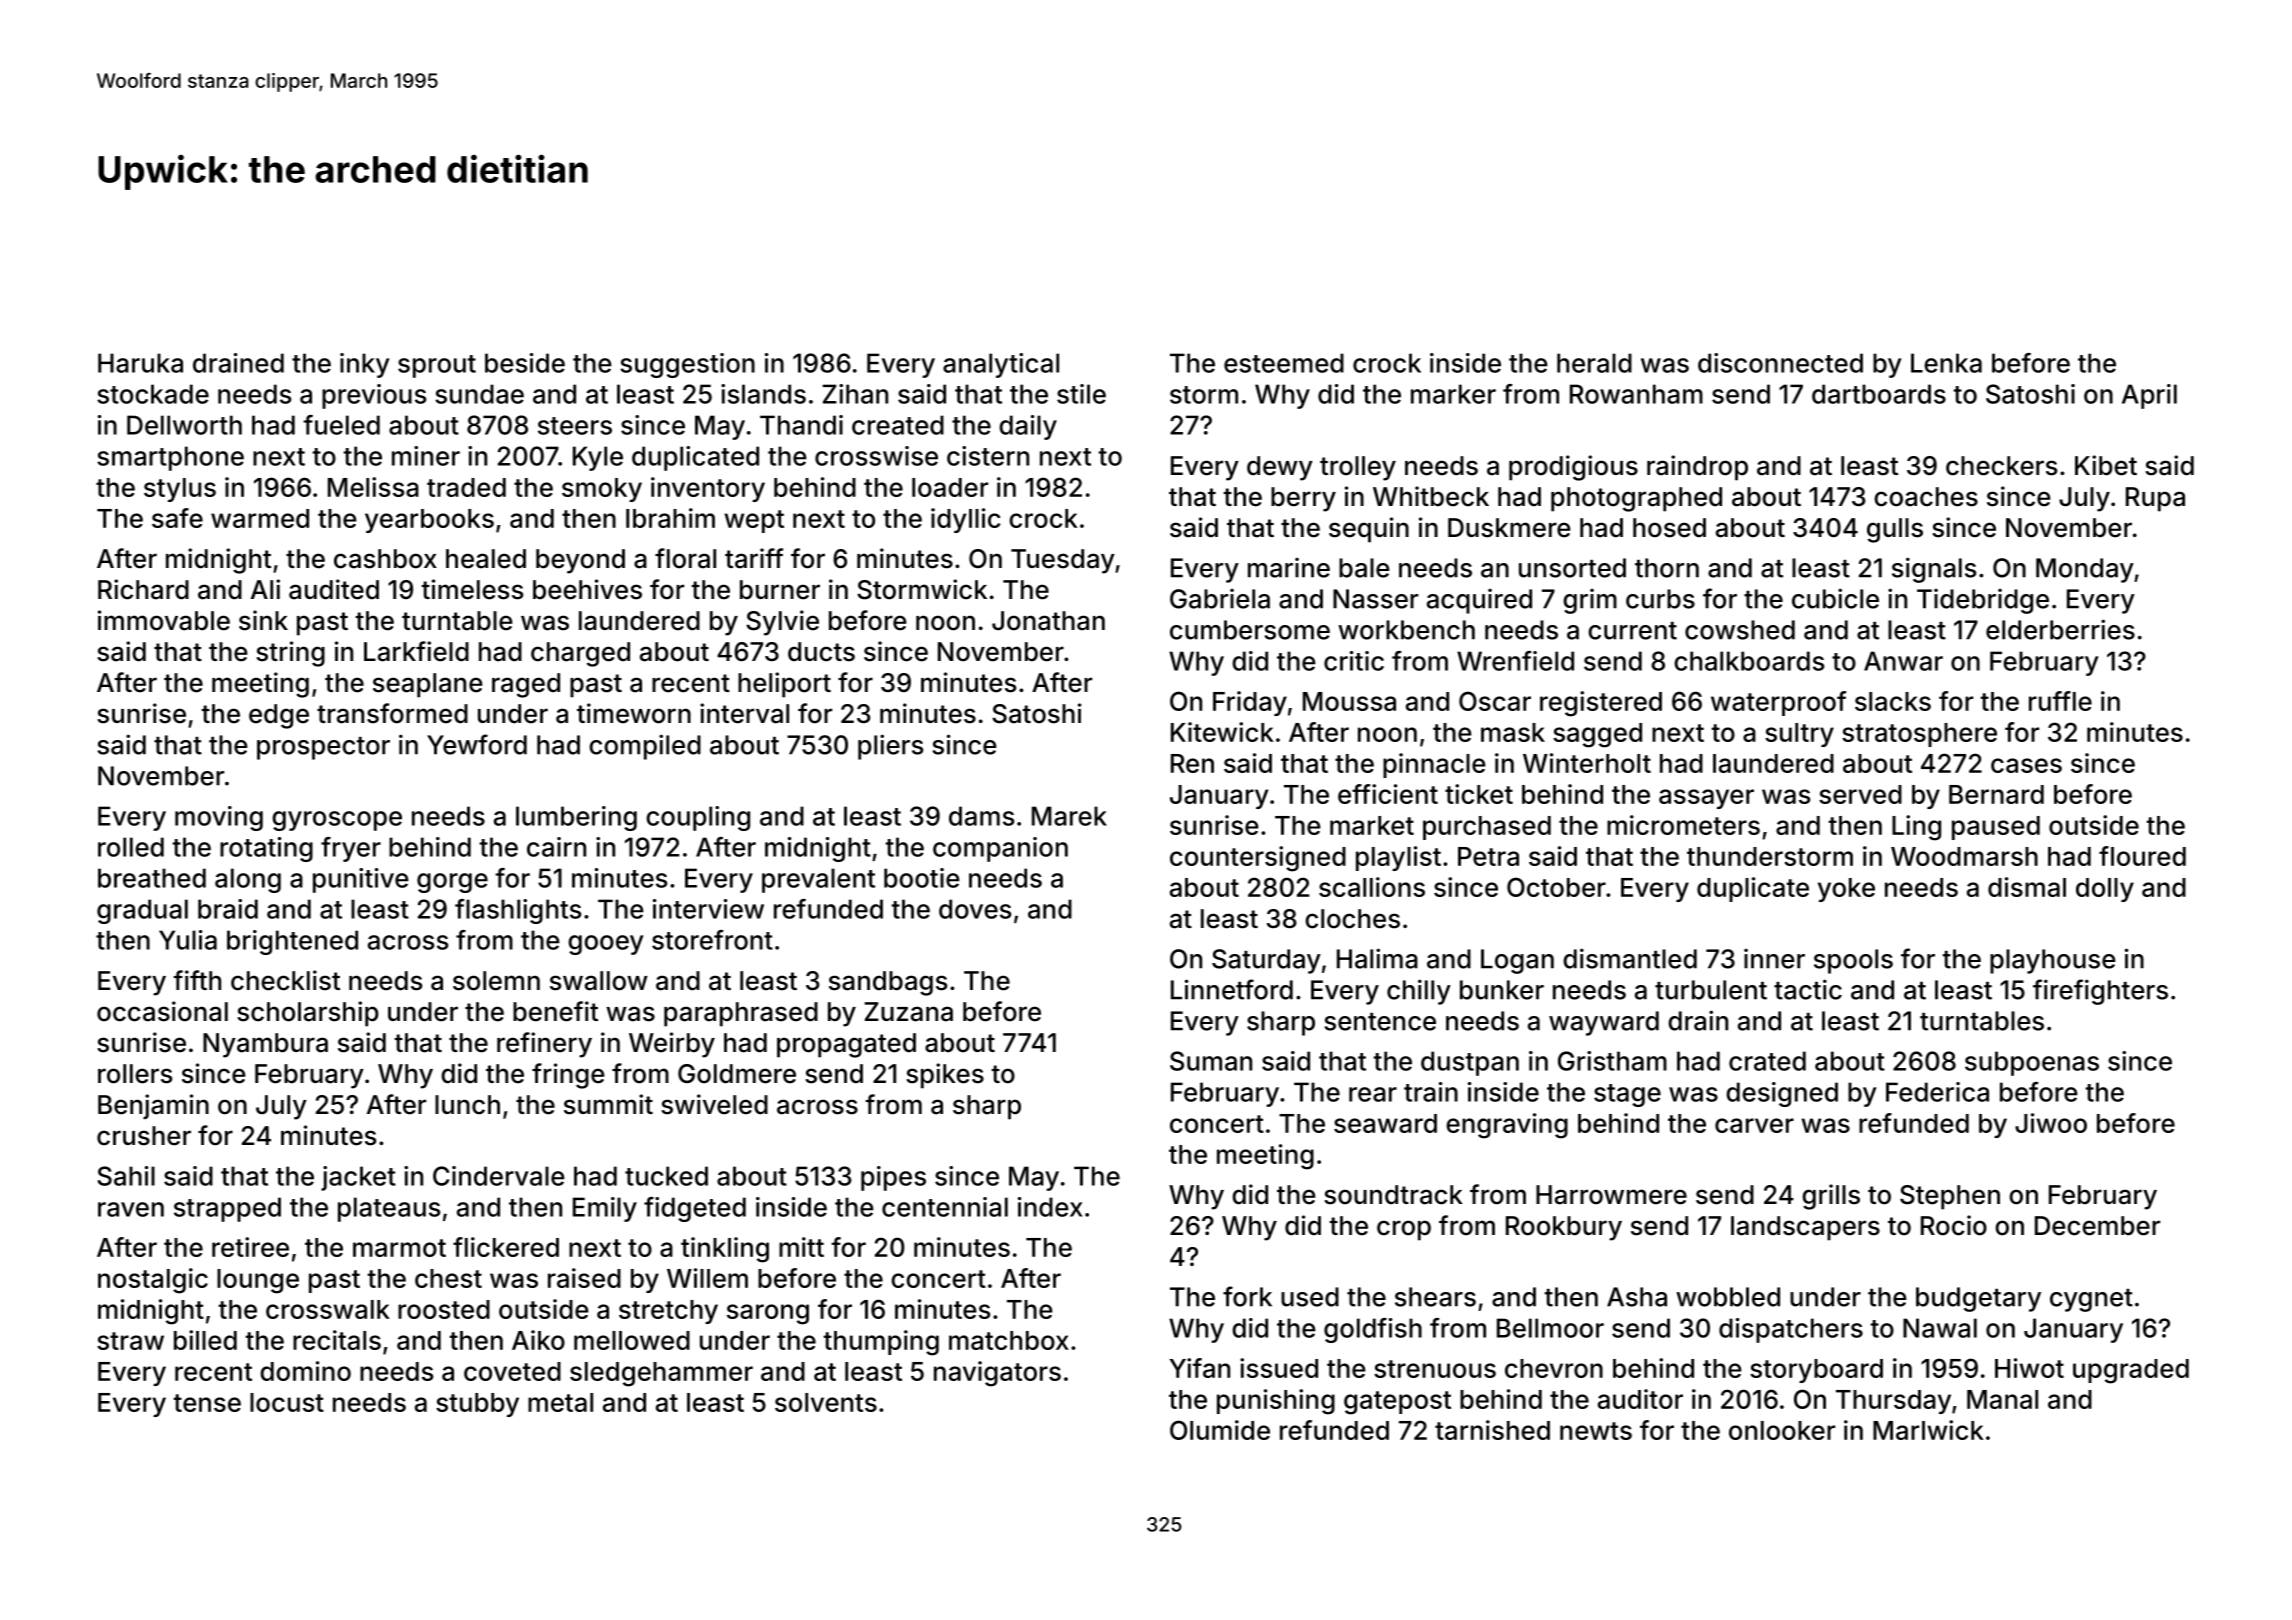  What do you see at coordinates (1284, 363) in the page?
I see `esteemed` at bounding box center [1284, 363].
